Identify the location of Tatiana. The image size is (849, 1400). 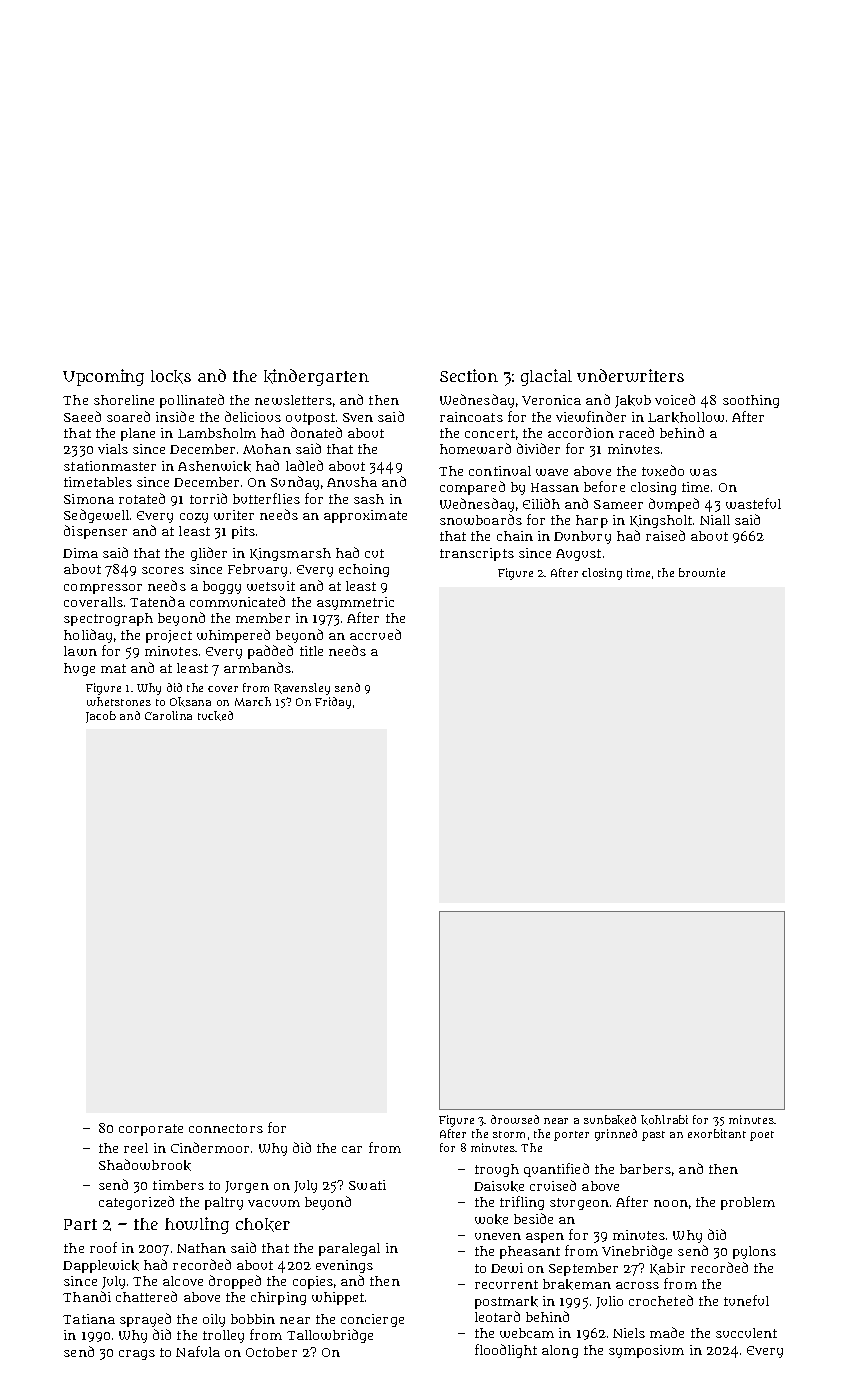
(89, 1319).
